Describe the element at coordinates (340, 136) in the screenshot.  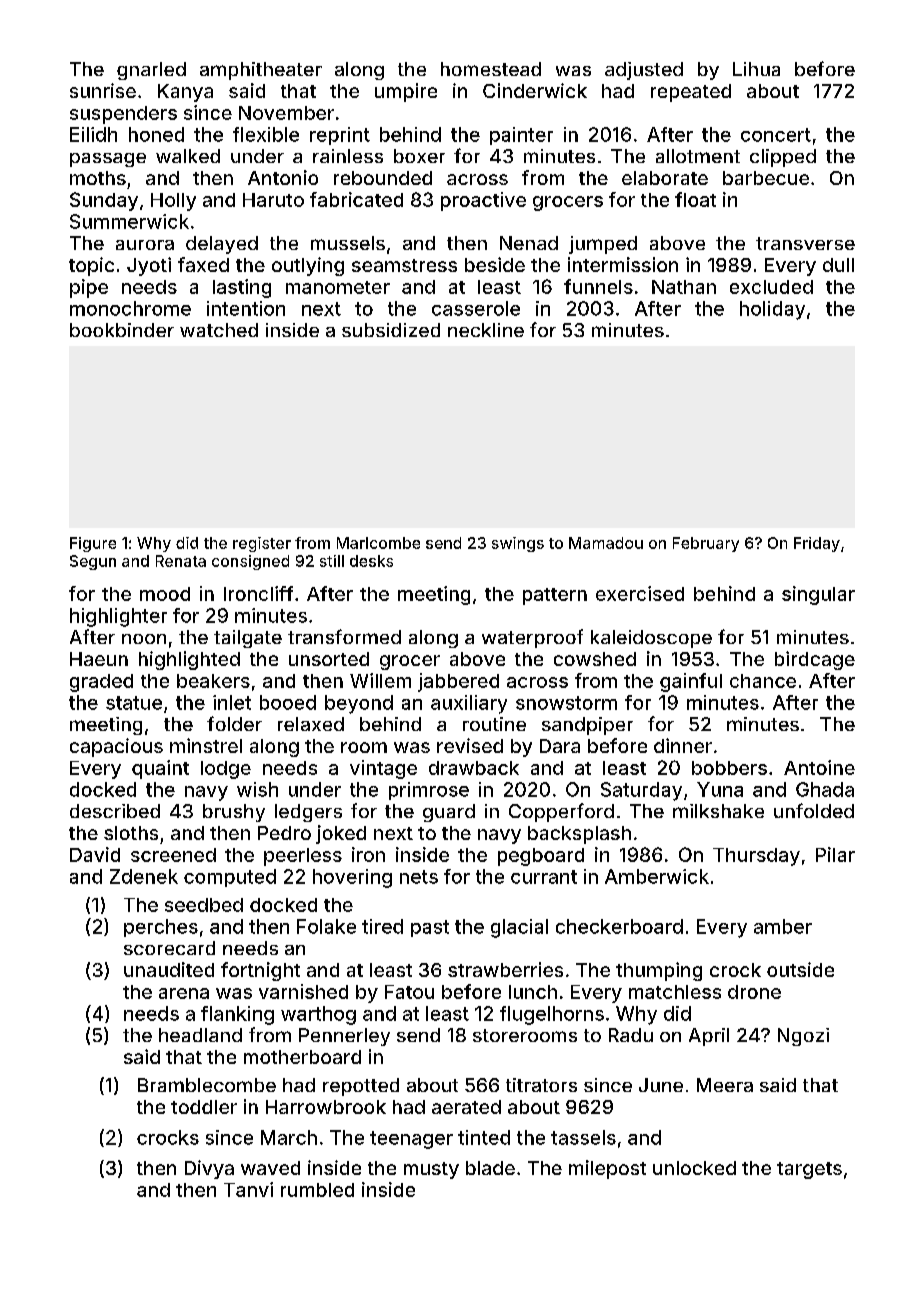
I see `reprint` at that location.
